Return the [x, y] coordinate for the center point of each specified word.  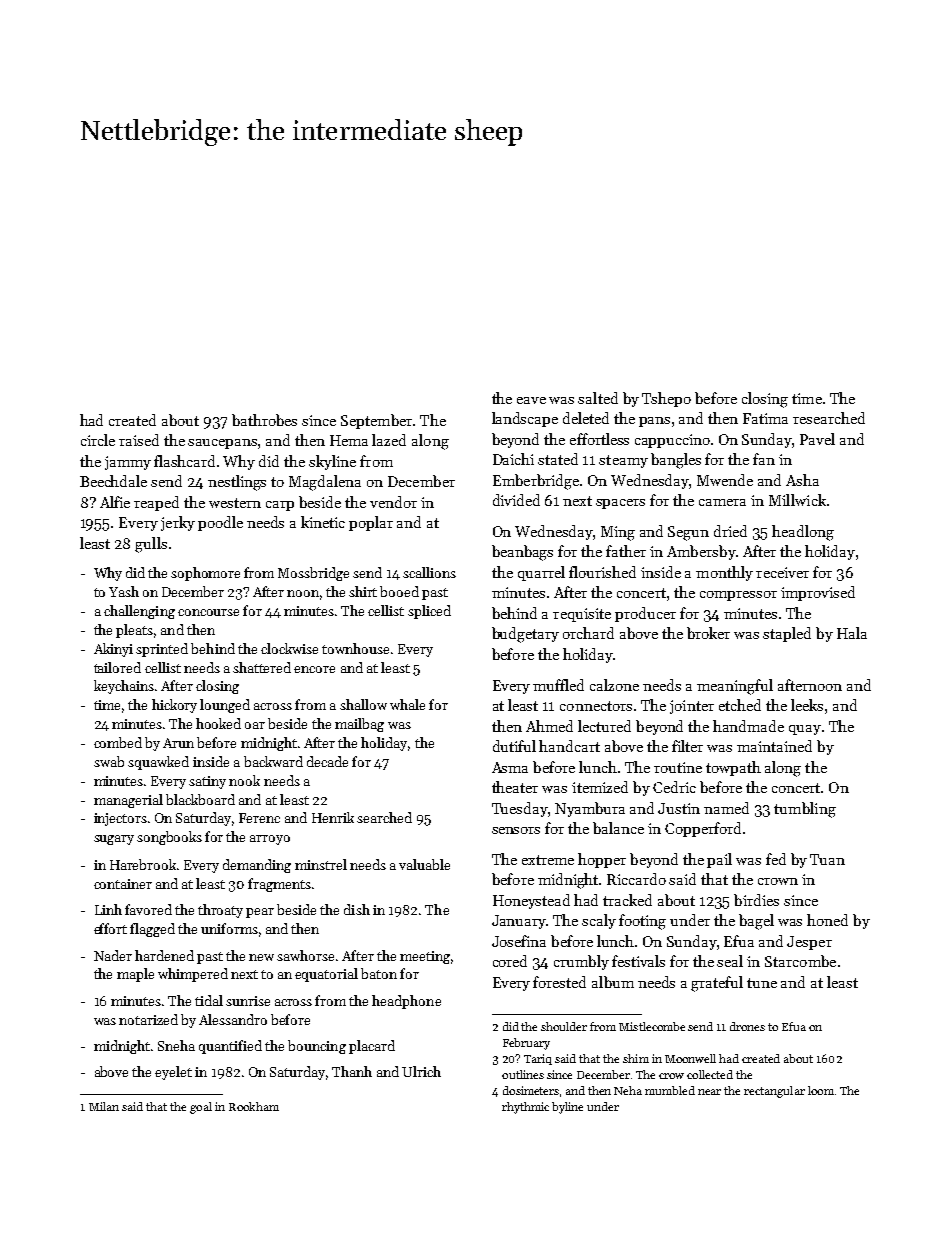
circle [98, 440]
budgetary [525, 635]
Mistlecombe [652, 1026]
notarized [148, 1019]
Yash [124, 591]
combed [118, 742]
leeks [807, 705]
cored [510, 961]
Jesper [809, 943]
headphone [406, 1002]
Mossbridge [313, 574]
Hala [852, 633]
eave [531, 400]
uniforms [229, 928]
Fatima [765, 418]
